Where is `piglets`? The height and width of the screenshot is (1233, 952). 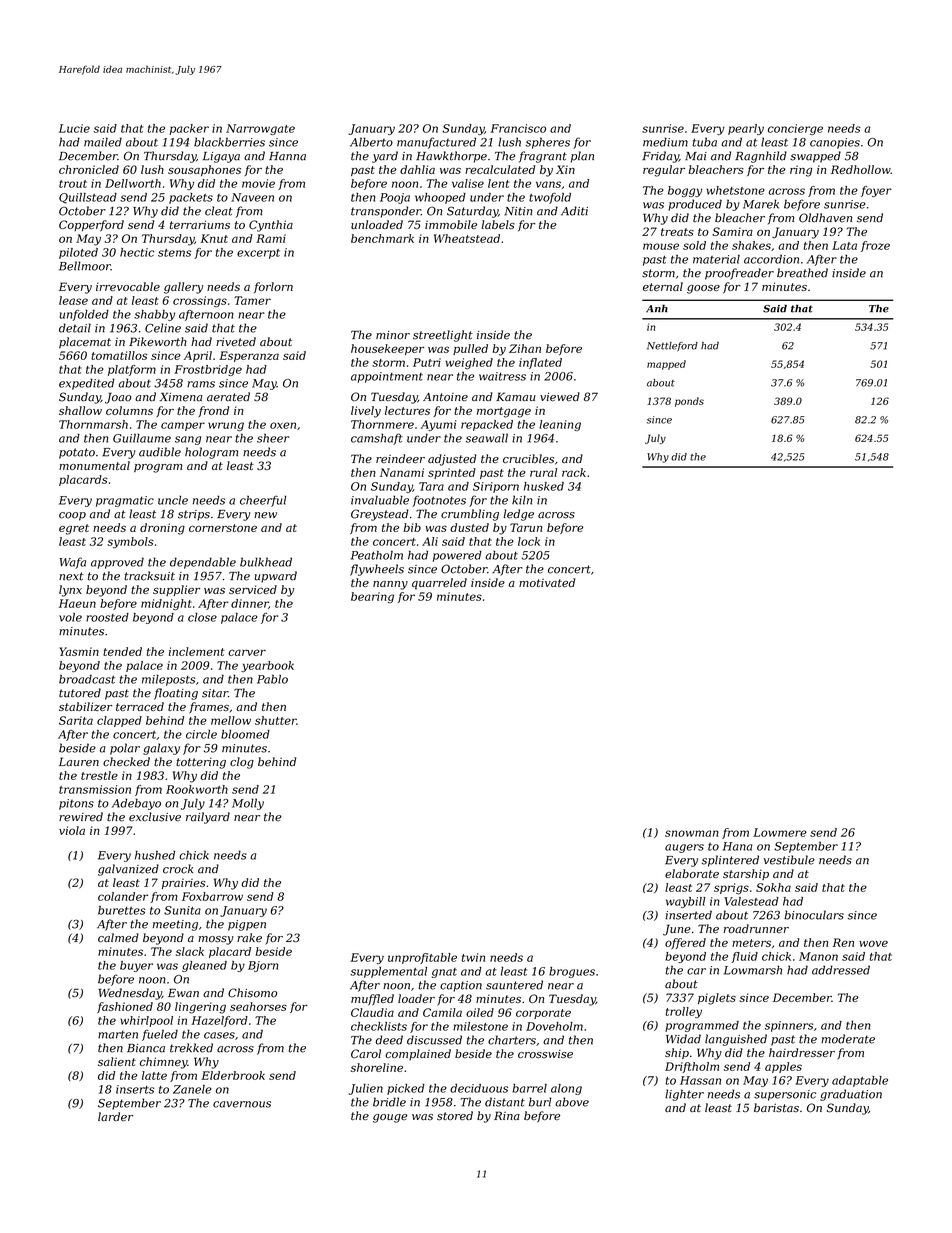 piglets is located at coordinates (717, 999).
